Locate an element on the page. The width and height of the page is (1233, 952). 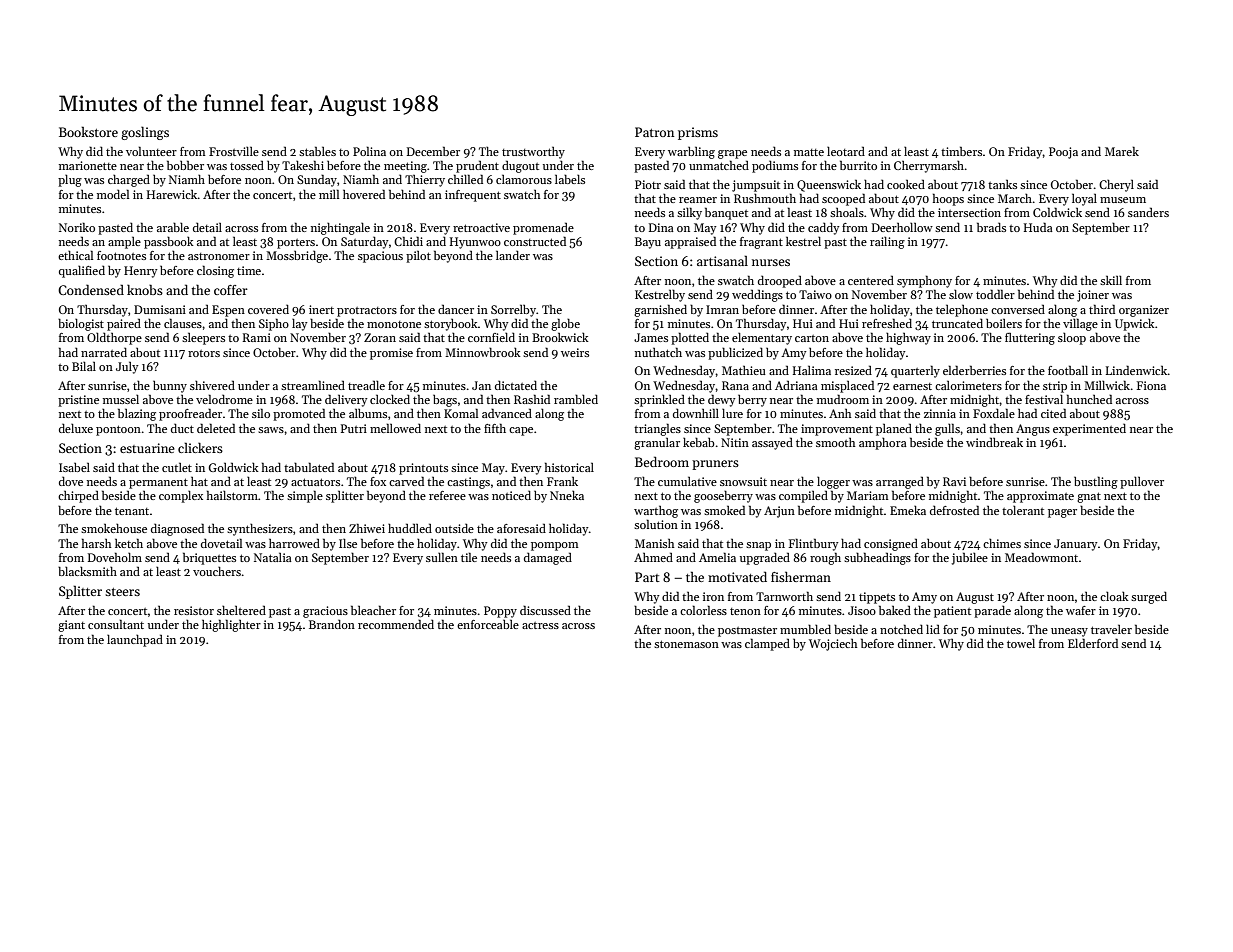
gracious is located at coordinates (325, 612).
